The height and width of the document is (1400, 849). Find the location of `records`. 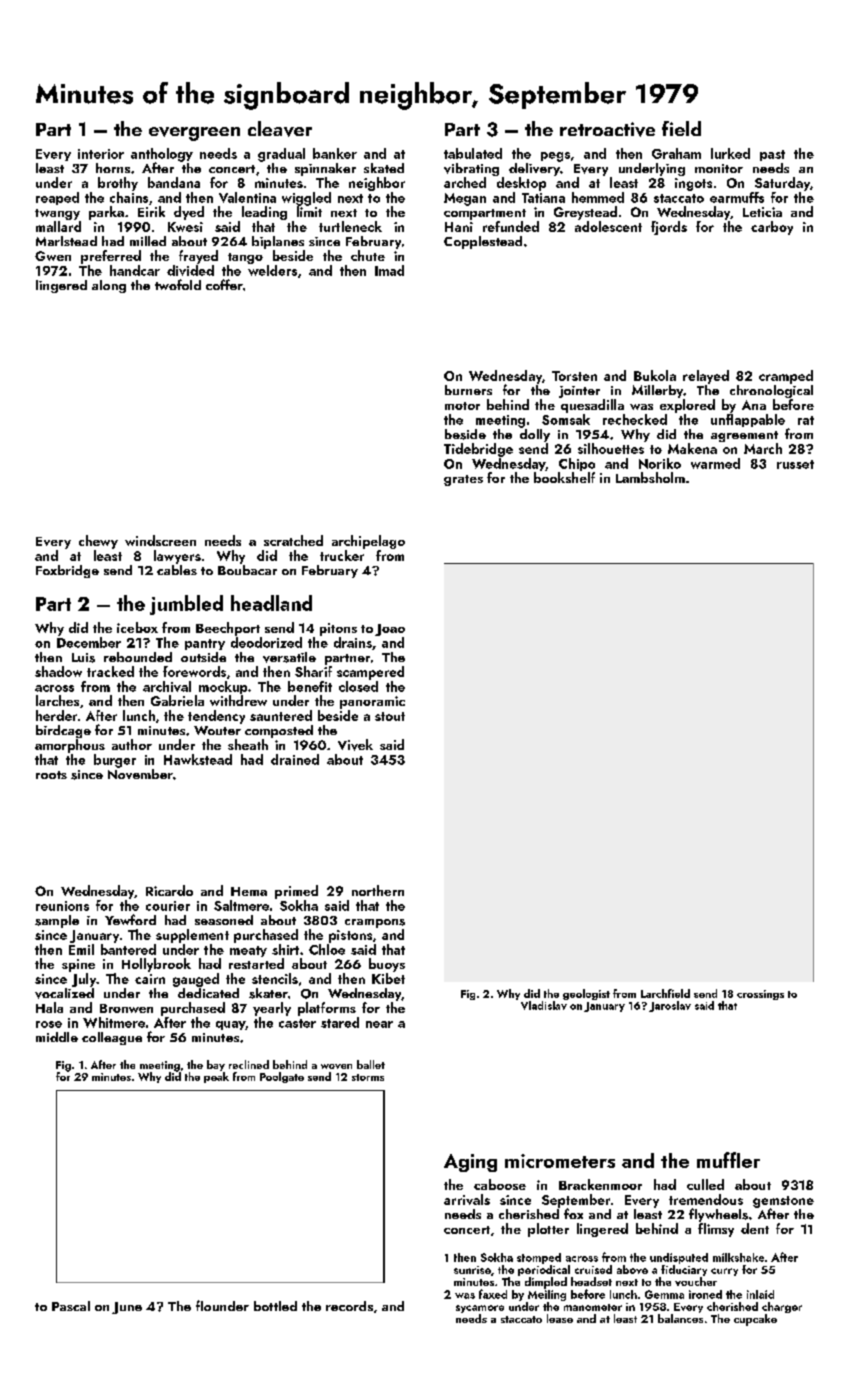

records is located at coordinates (349, 1306).
